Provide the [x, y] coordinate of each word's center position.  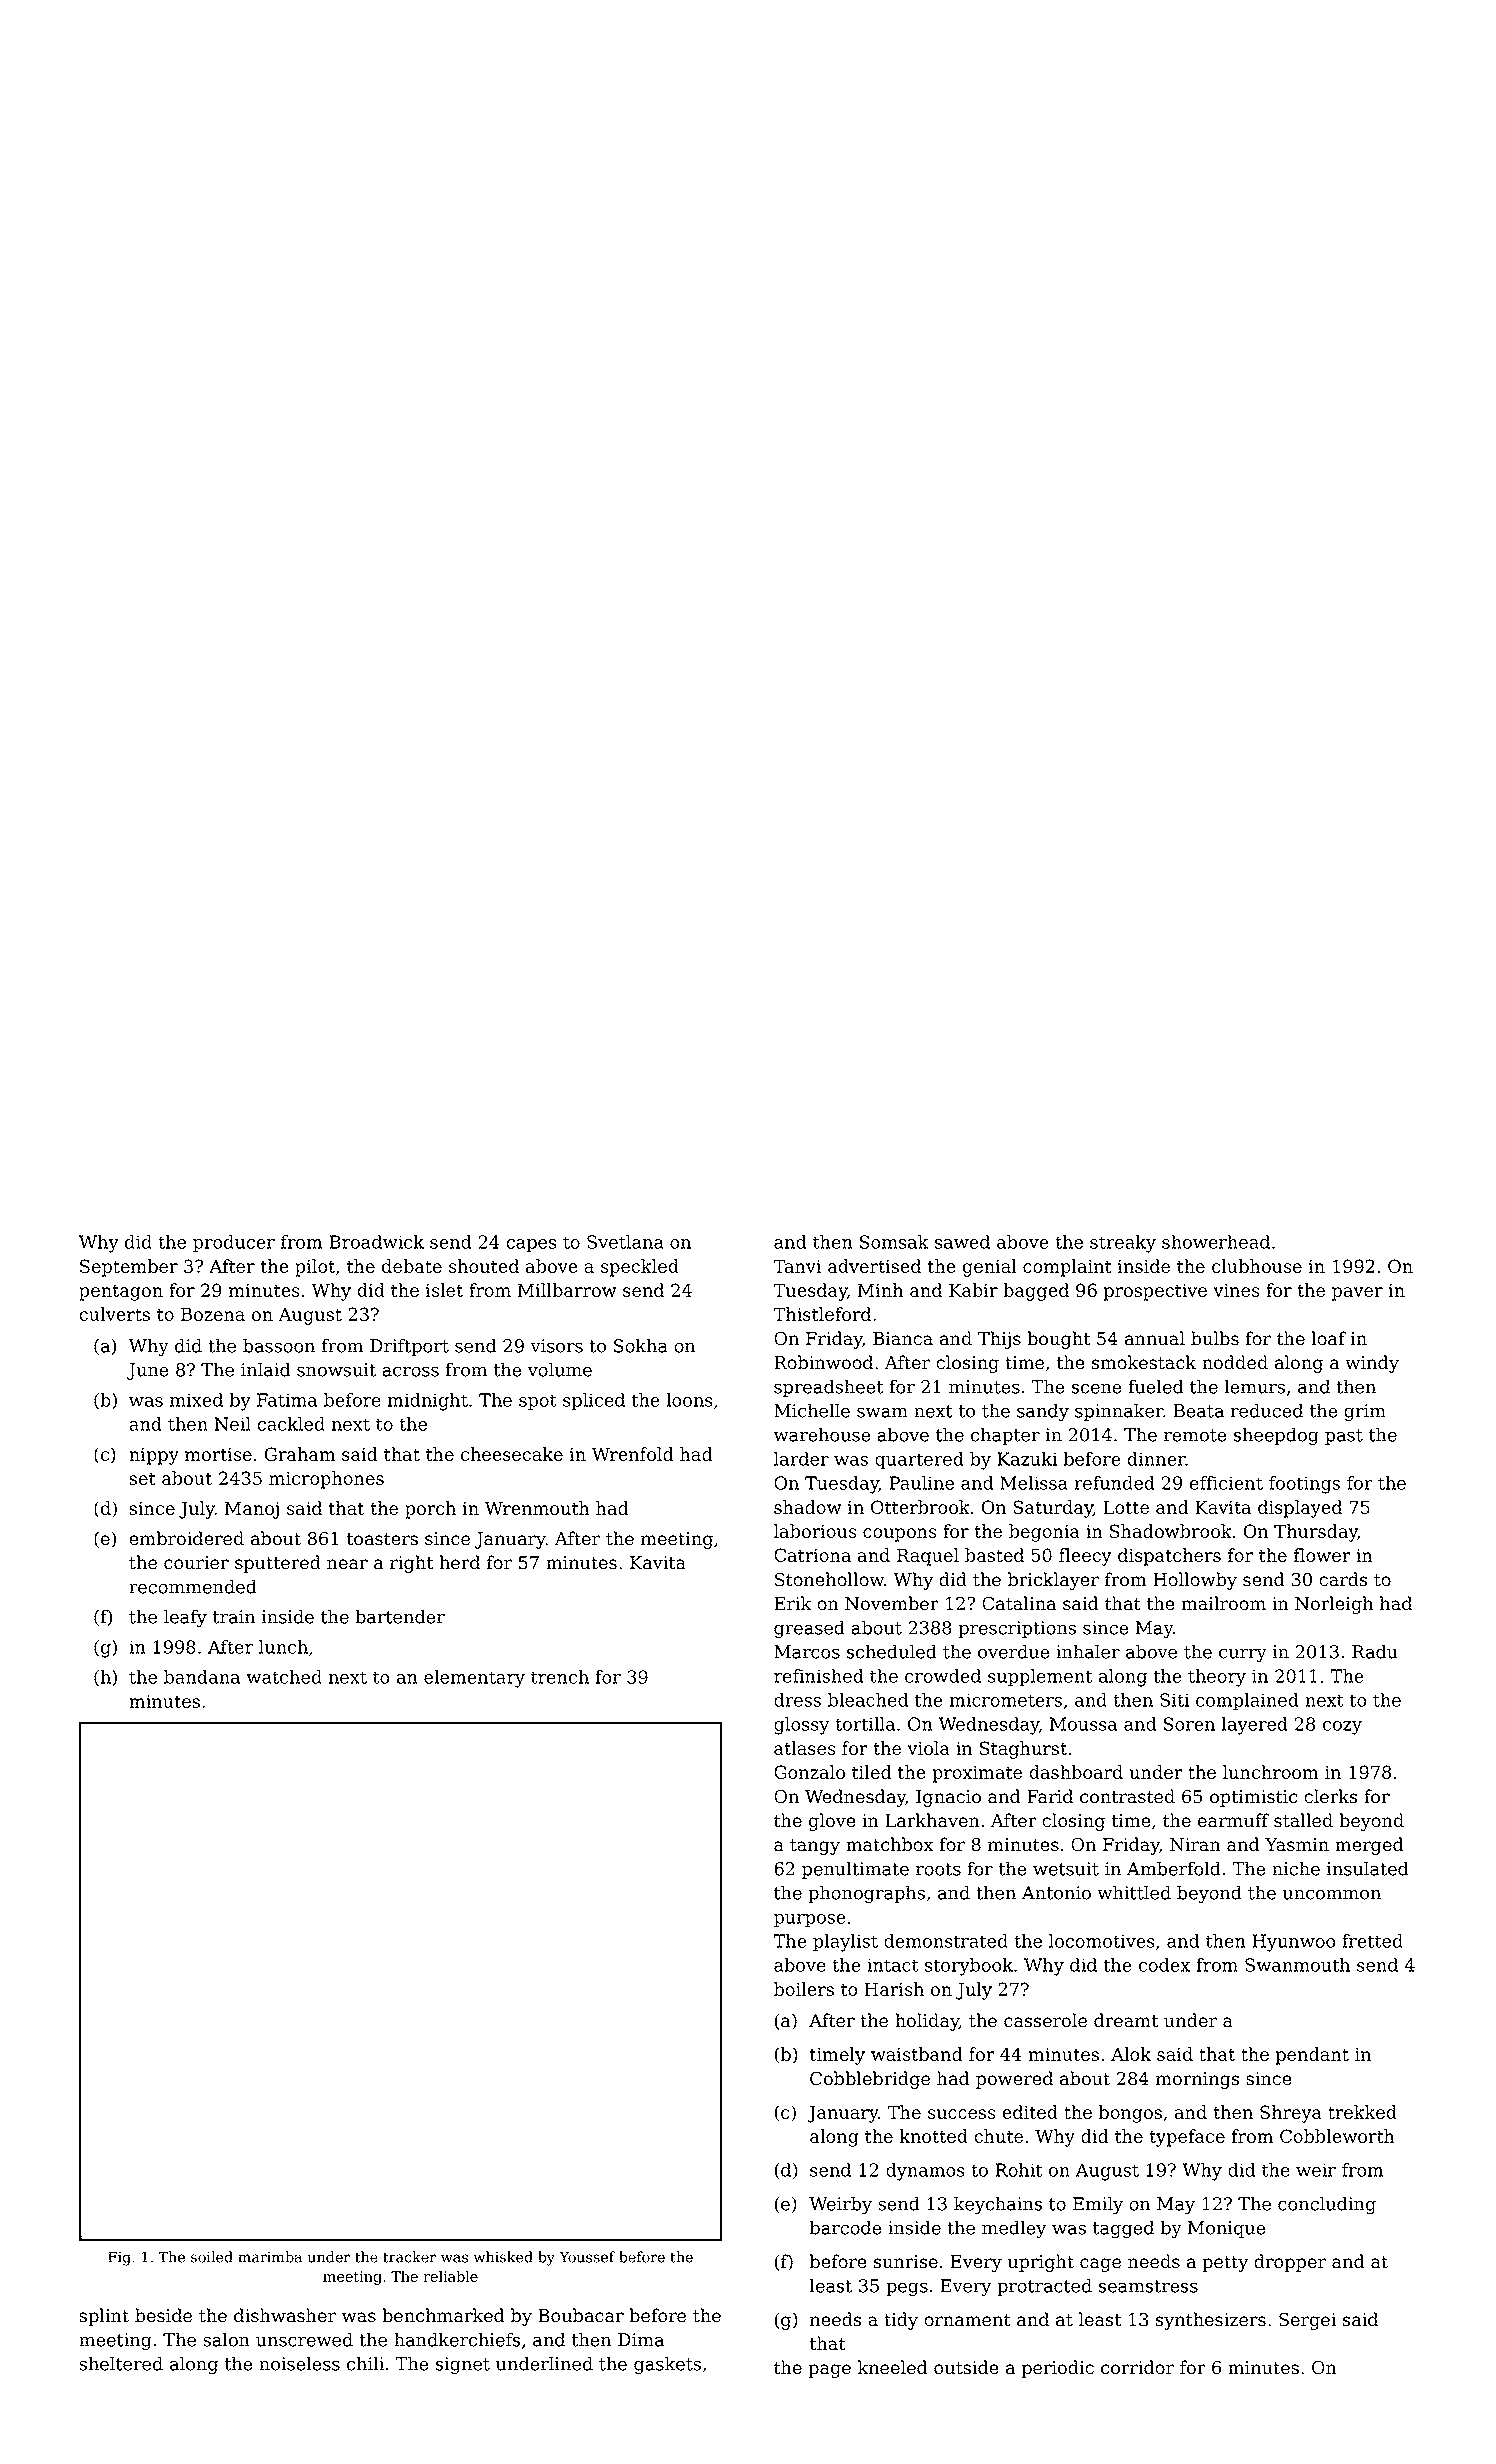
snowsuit [336, 1370]
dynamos [925, 2172]
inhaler [1088, 1651]
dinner [1157, 1459]
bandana [202, 1677]
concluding [1327, 2205]
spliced [594, 1402]
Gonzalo [809, 1772]
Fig [119, 2258]
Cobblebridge [870, 2080]
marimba [270, 2257]
